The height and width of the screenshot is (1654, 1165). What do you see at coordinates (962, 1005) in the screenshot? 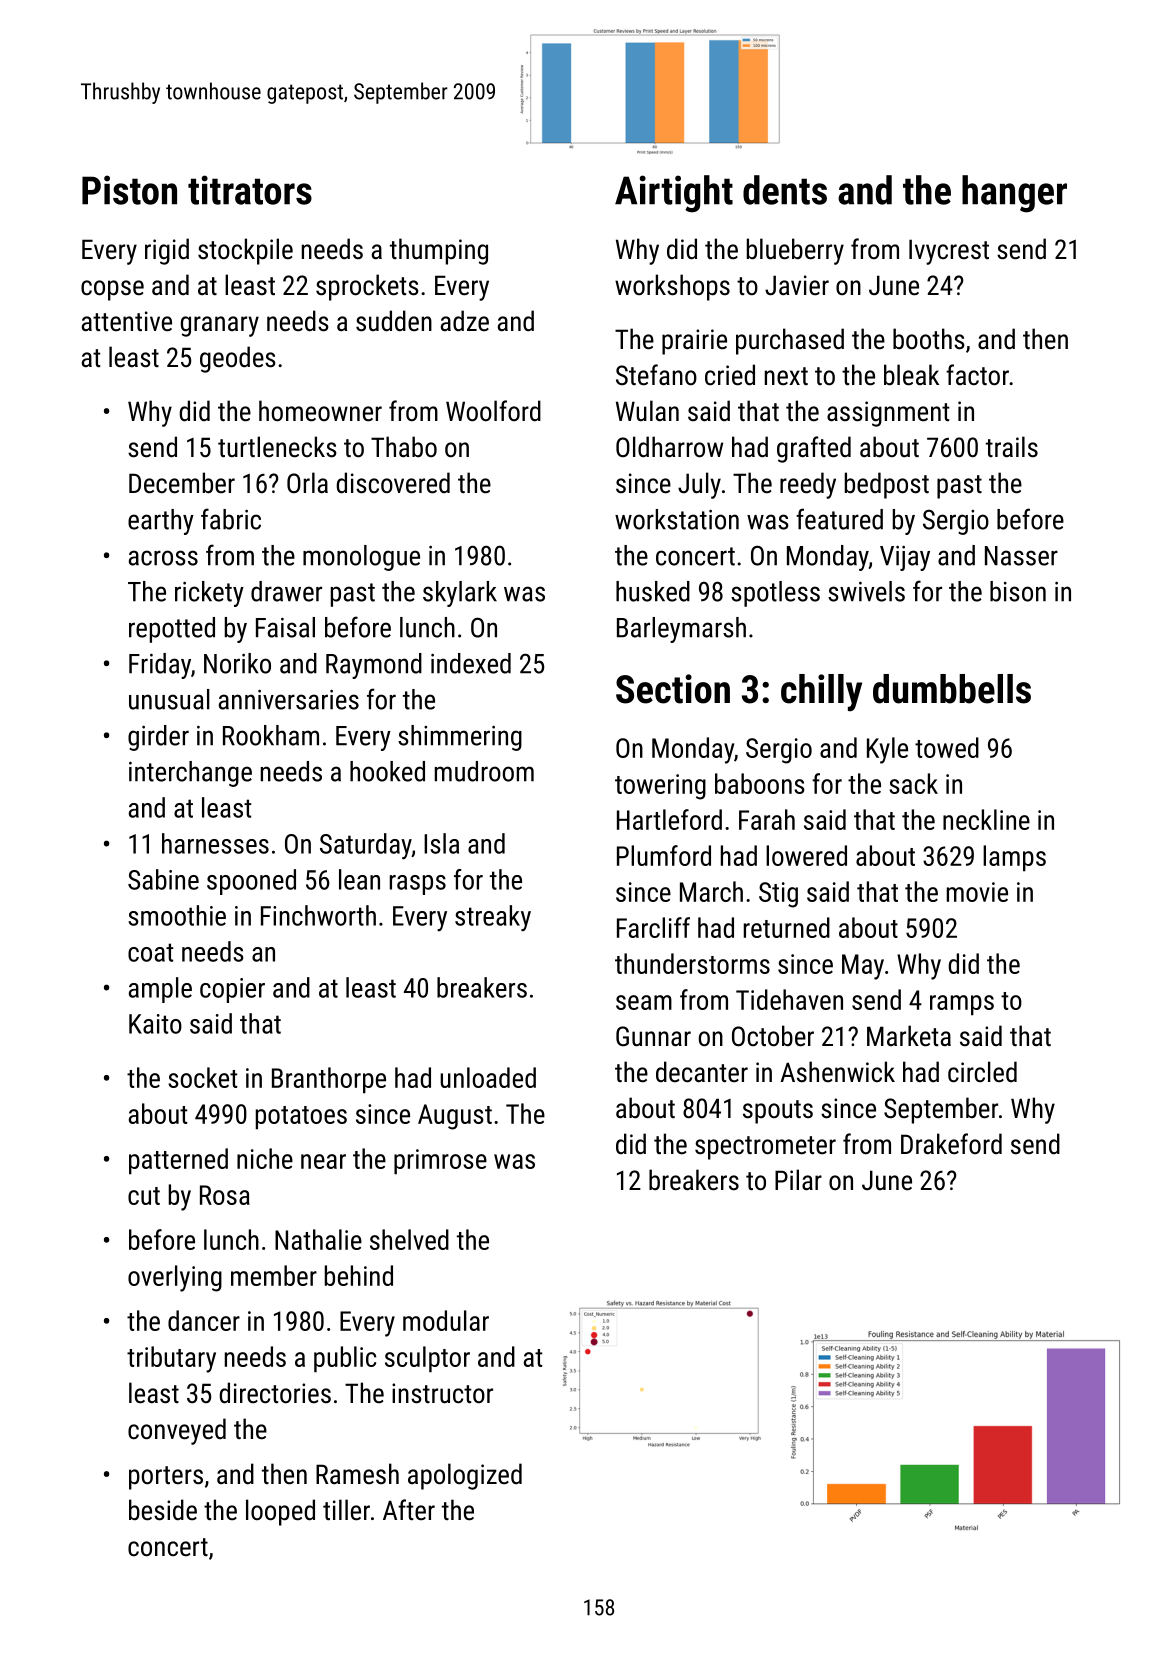
I see `ramps` at bounding box center [962, 1005].
